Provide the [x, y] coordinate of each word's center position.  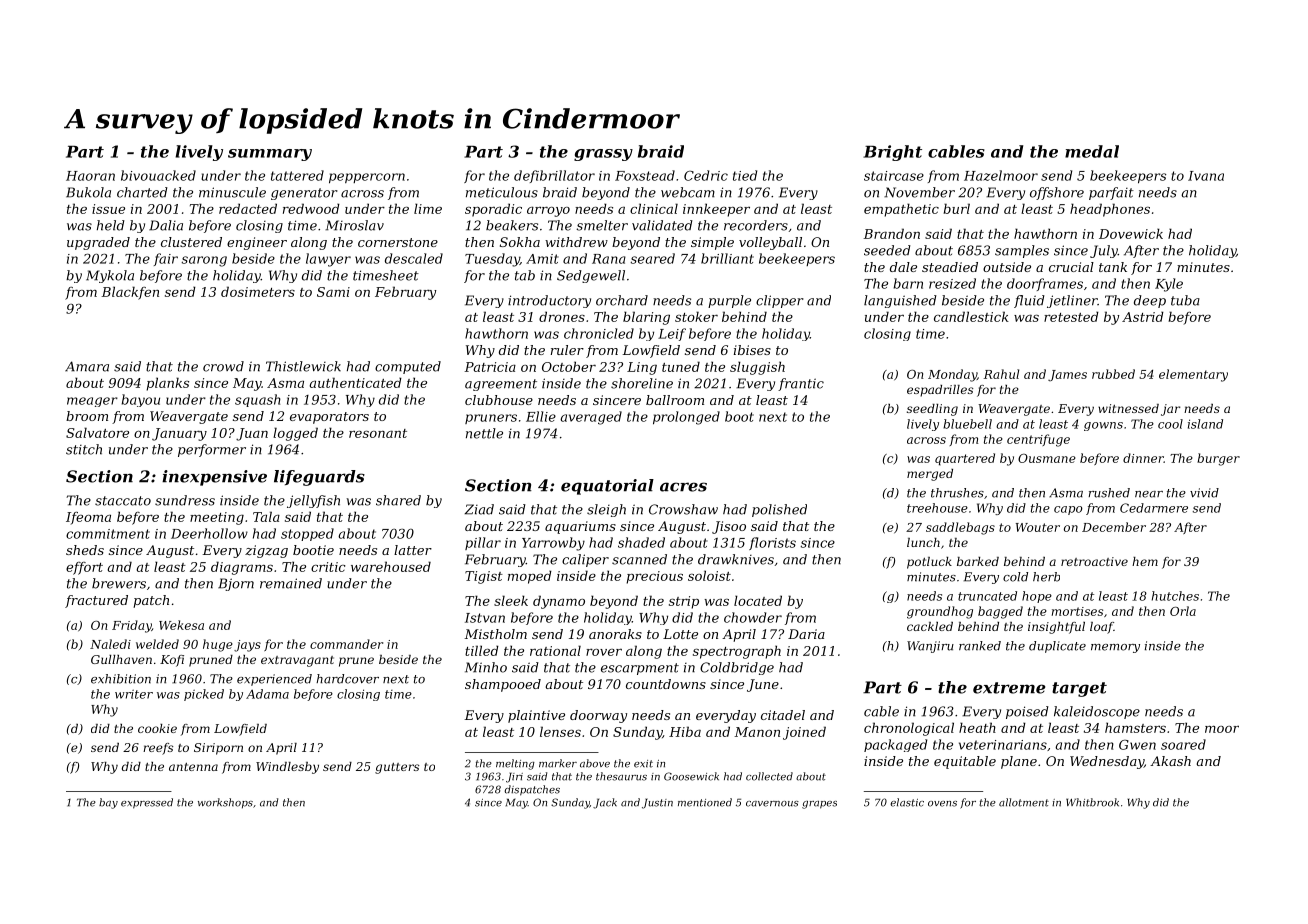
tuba [1185, 300]
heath [977, 727]
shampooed [503, 685]
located [758, 600]
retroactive [1094, 561]
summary [270, 155]
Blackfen [130, 293]
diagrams [242, 568]
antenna [193, 767]
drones [562, 316]
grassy [603, 155]
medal [1092, 151]
